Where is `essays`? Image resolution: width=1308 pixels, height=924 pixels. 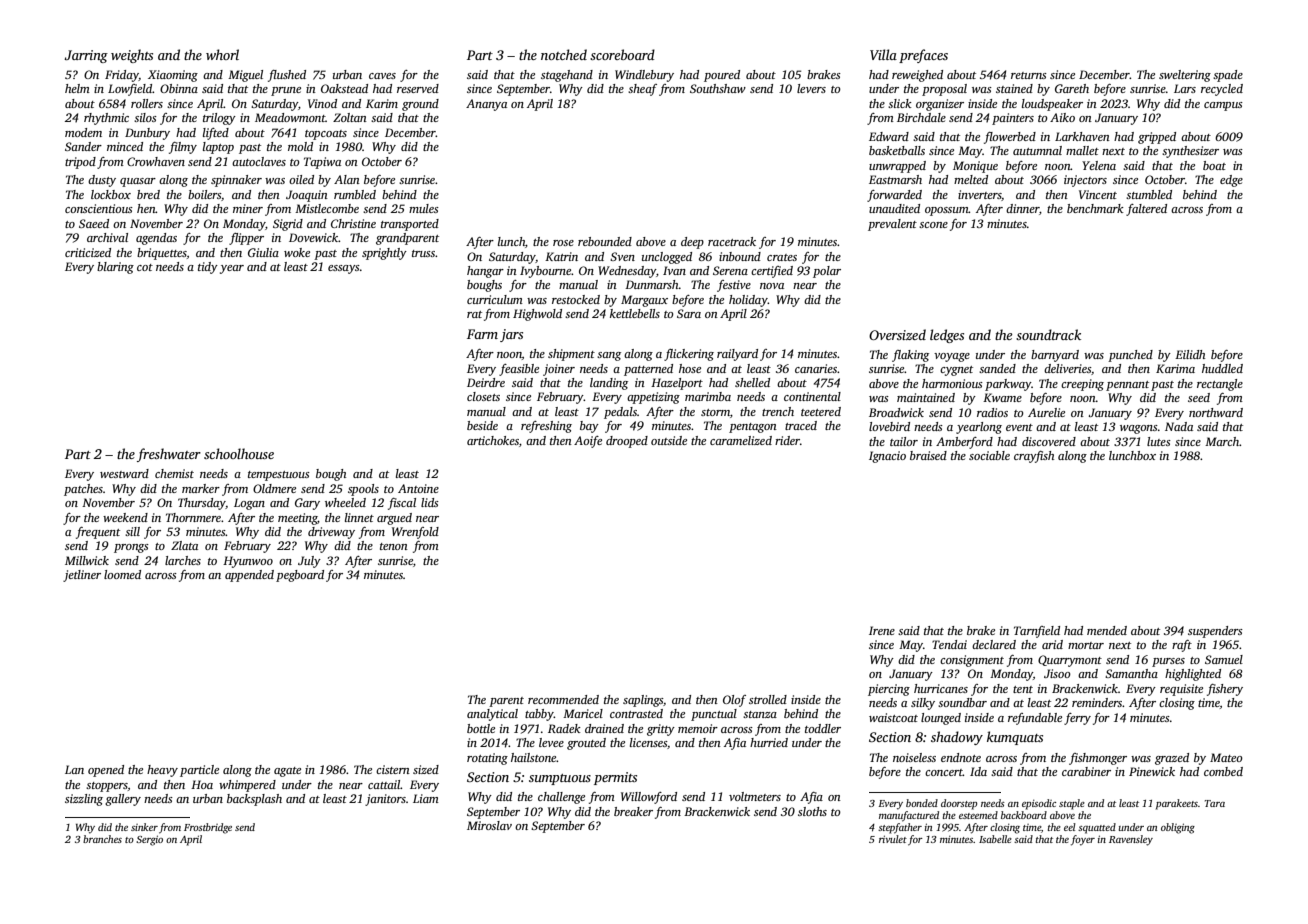 essays is located at coordinates (344, 269).
